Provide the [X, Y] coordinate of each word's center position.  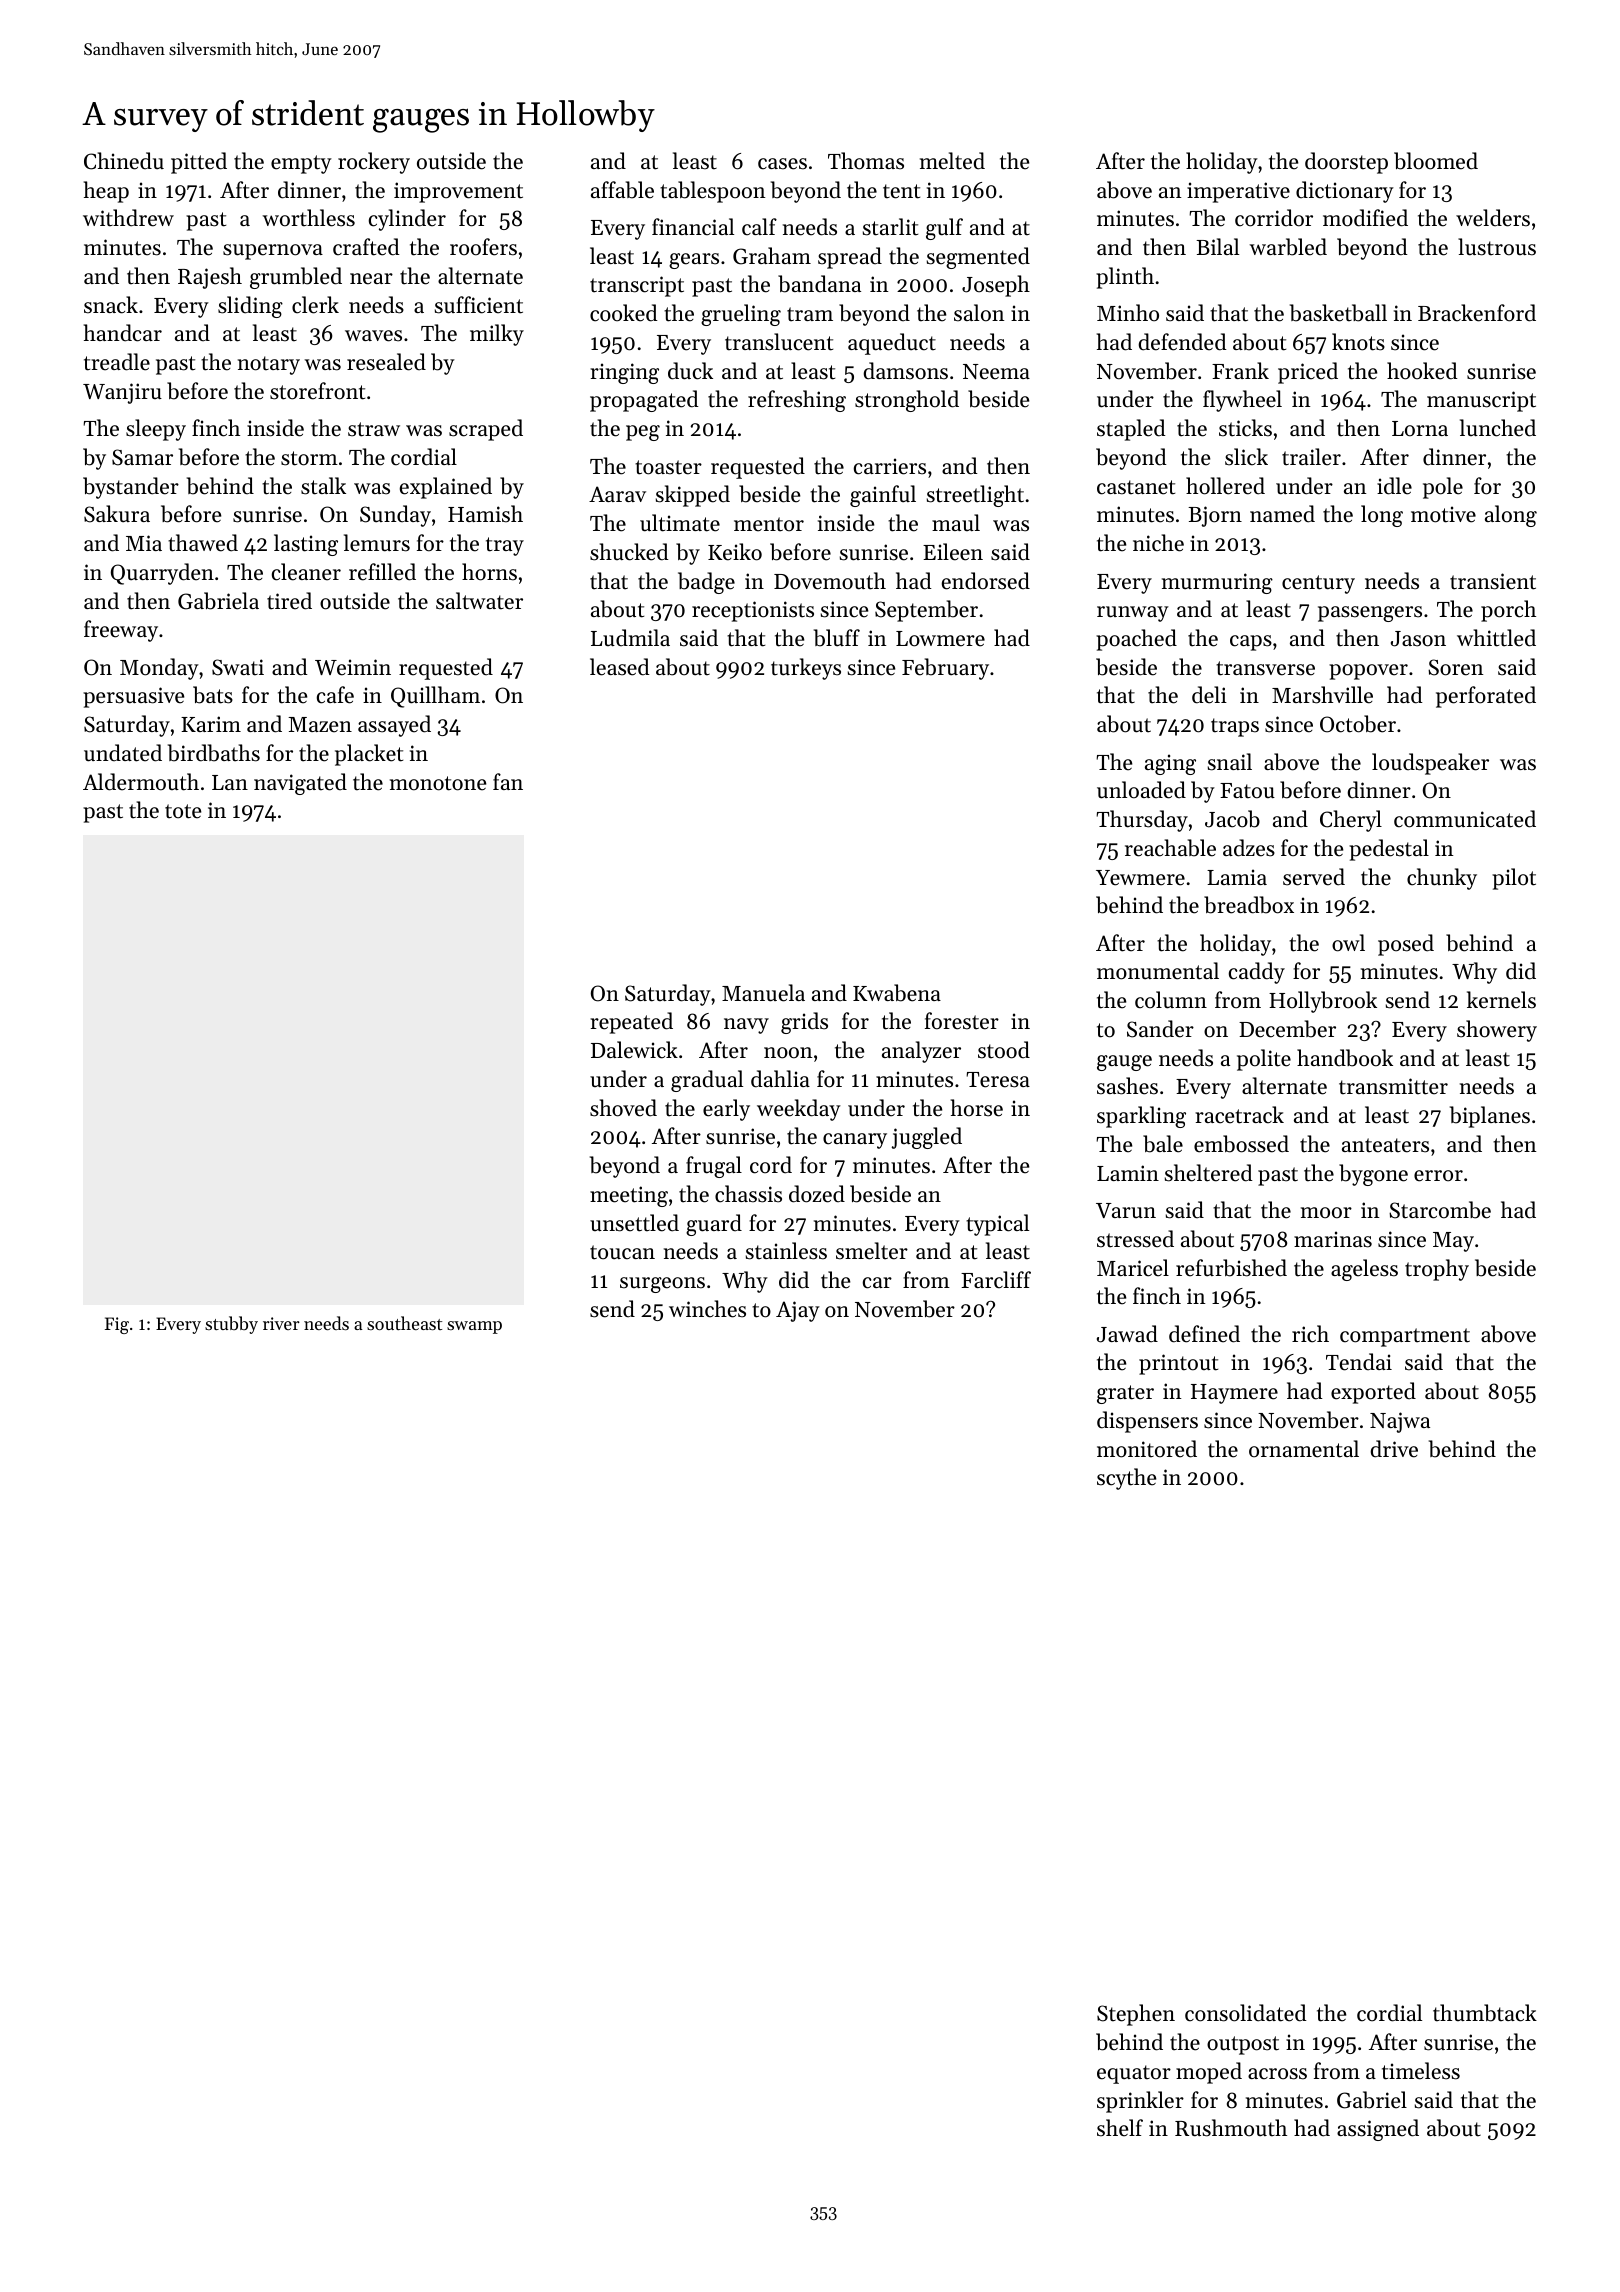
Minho [1128, 313]
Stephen [1136, 2015]
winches [707, 1309]
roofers [483, 247]
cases [782, 164]
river [281, 1323]
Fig [117, 1325]
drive [1394, 1449]
